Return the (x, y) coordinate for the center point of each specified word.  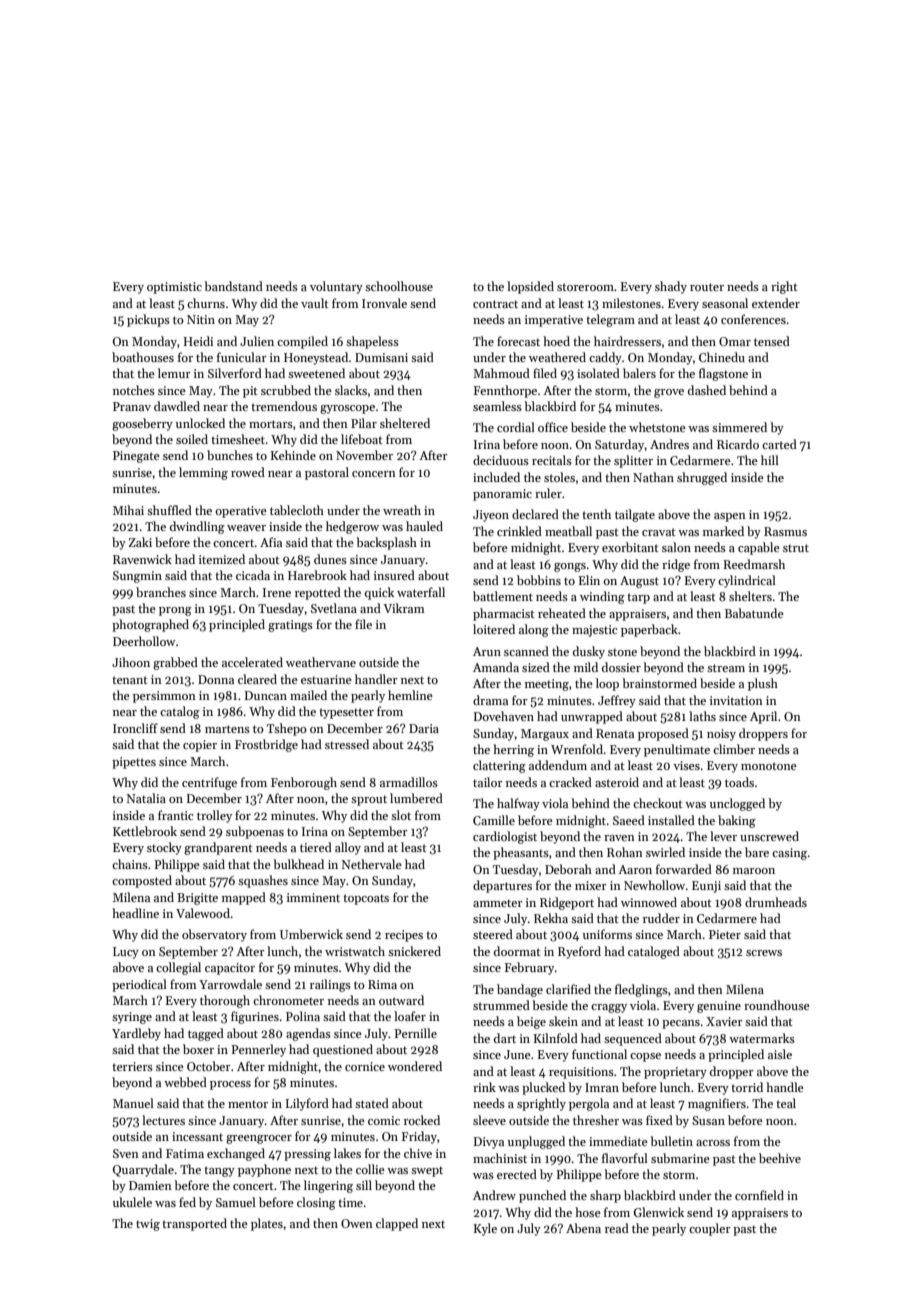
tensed (772, 341)
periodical (139, 985)
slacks (351, 390)
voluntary (336, 287)
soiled (192, 439)
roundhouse (777, 1005)
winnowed (649, 902)
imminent (313, 897)
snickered (414, 951)
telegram (610, 320)
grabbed (175, 663)
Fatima (185, 1153)
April (763, 717)
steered (493, 934)
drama (490, 700)
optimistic (174, 288)
